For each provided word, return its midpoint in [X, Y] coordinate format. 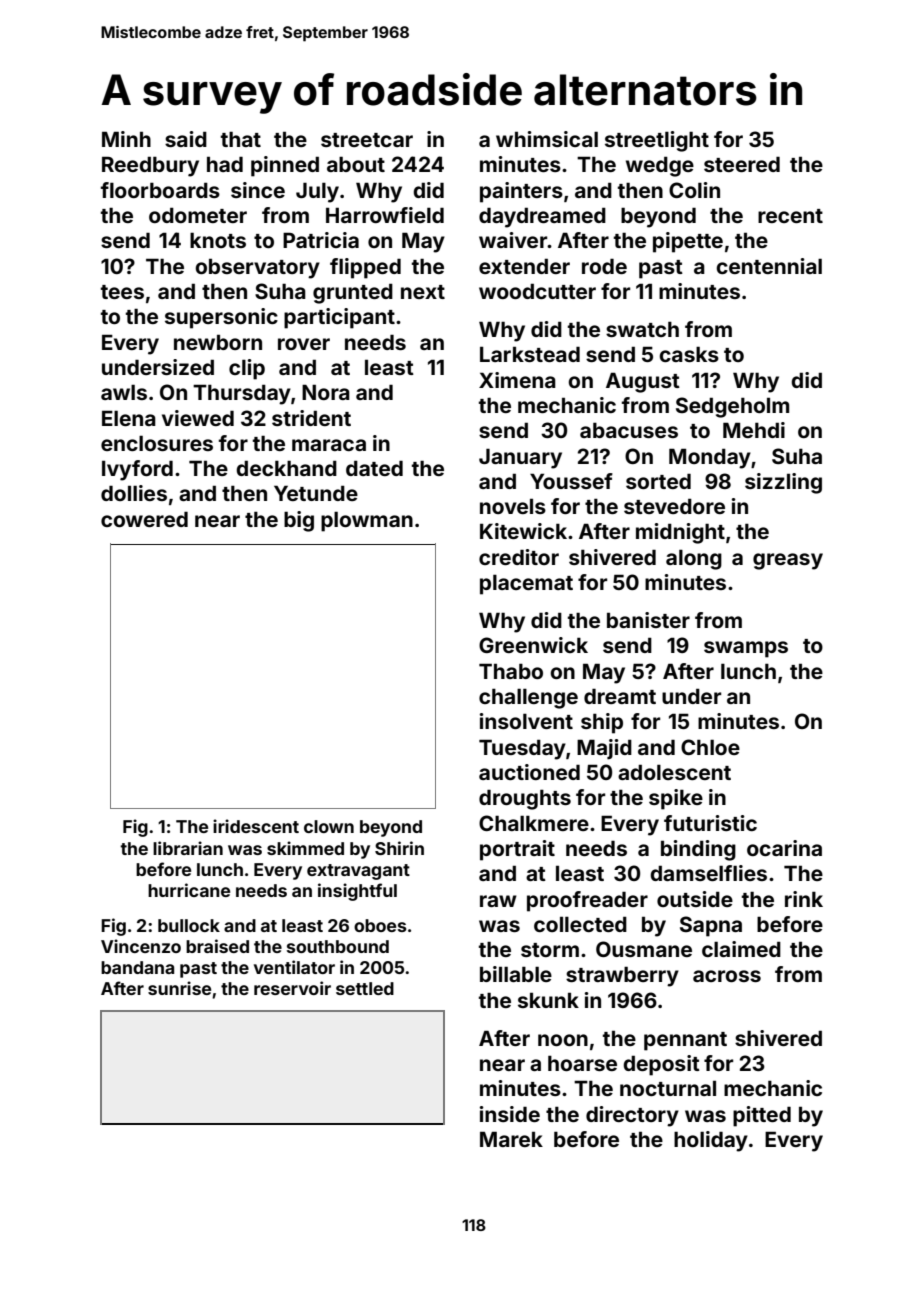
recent [790, 216]
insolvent [526, 721]
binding [698, 850]
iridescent [256, 826]
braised [217, 946]
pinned [285, 166]
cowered [144, 519]
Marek [511, 1139]
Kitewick [523, 531]
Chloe [710, 747]
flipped [365, 268]
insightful [357, 892]
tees [122, 292]
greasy [788, 561]
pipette [688, 242]
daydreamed [542, 217]
